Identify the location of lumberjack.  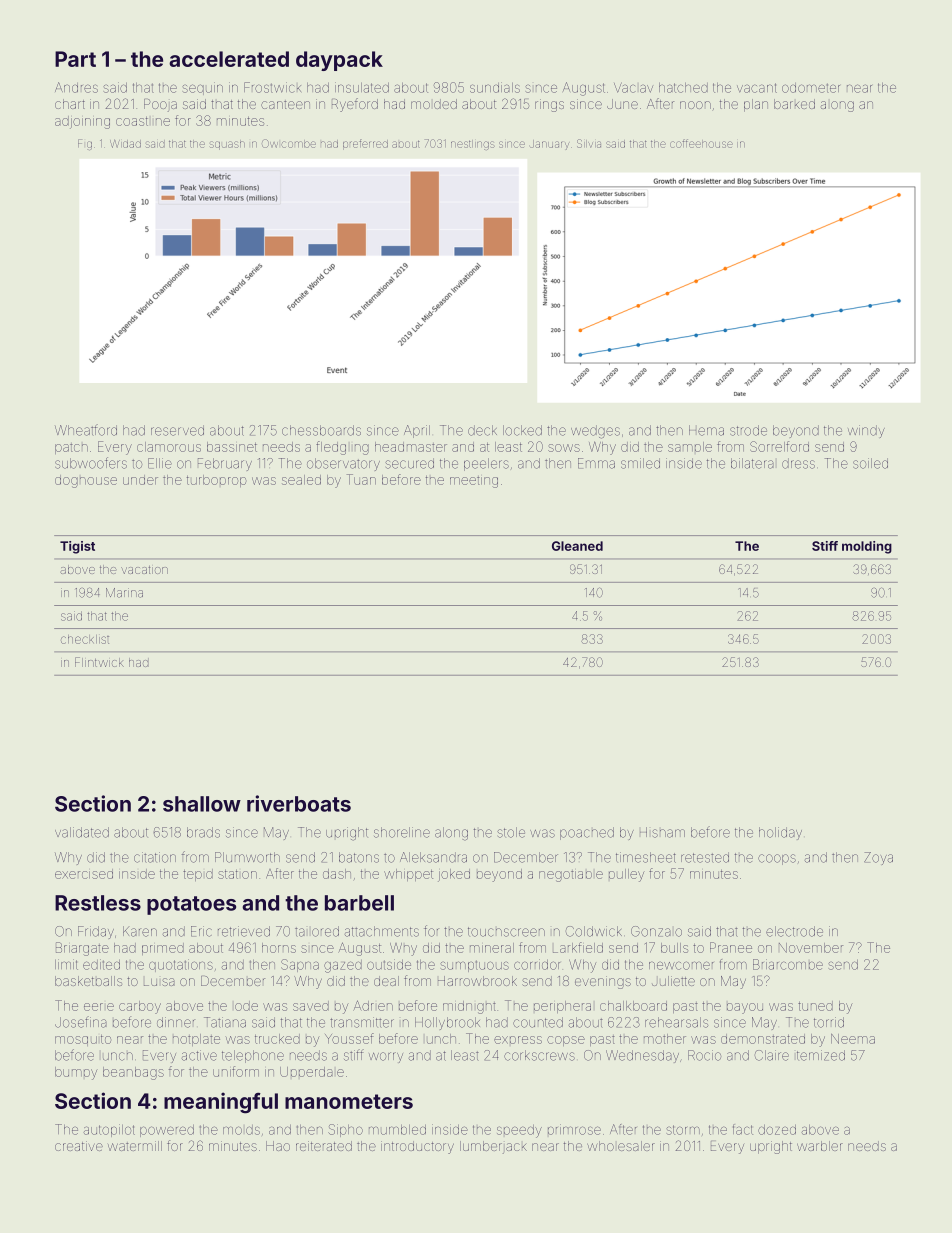
(493, 1147).
